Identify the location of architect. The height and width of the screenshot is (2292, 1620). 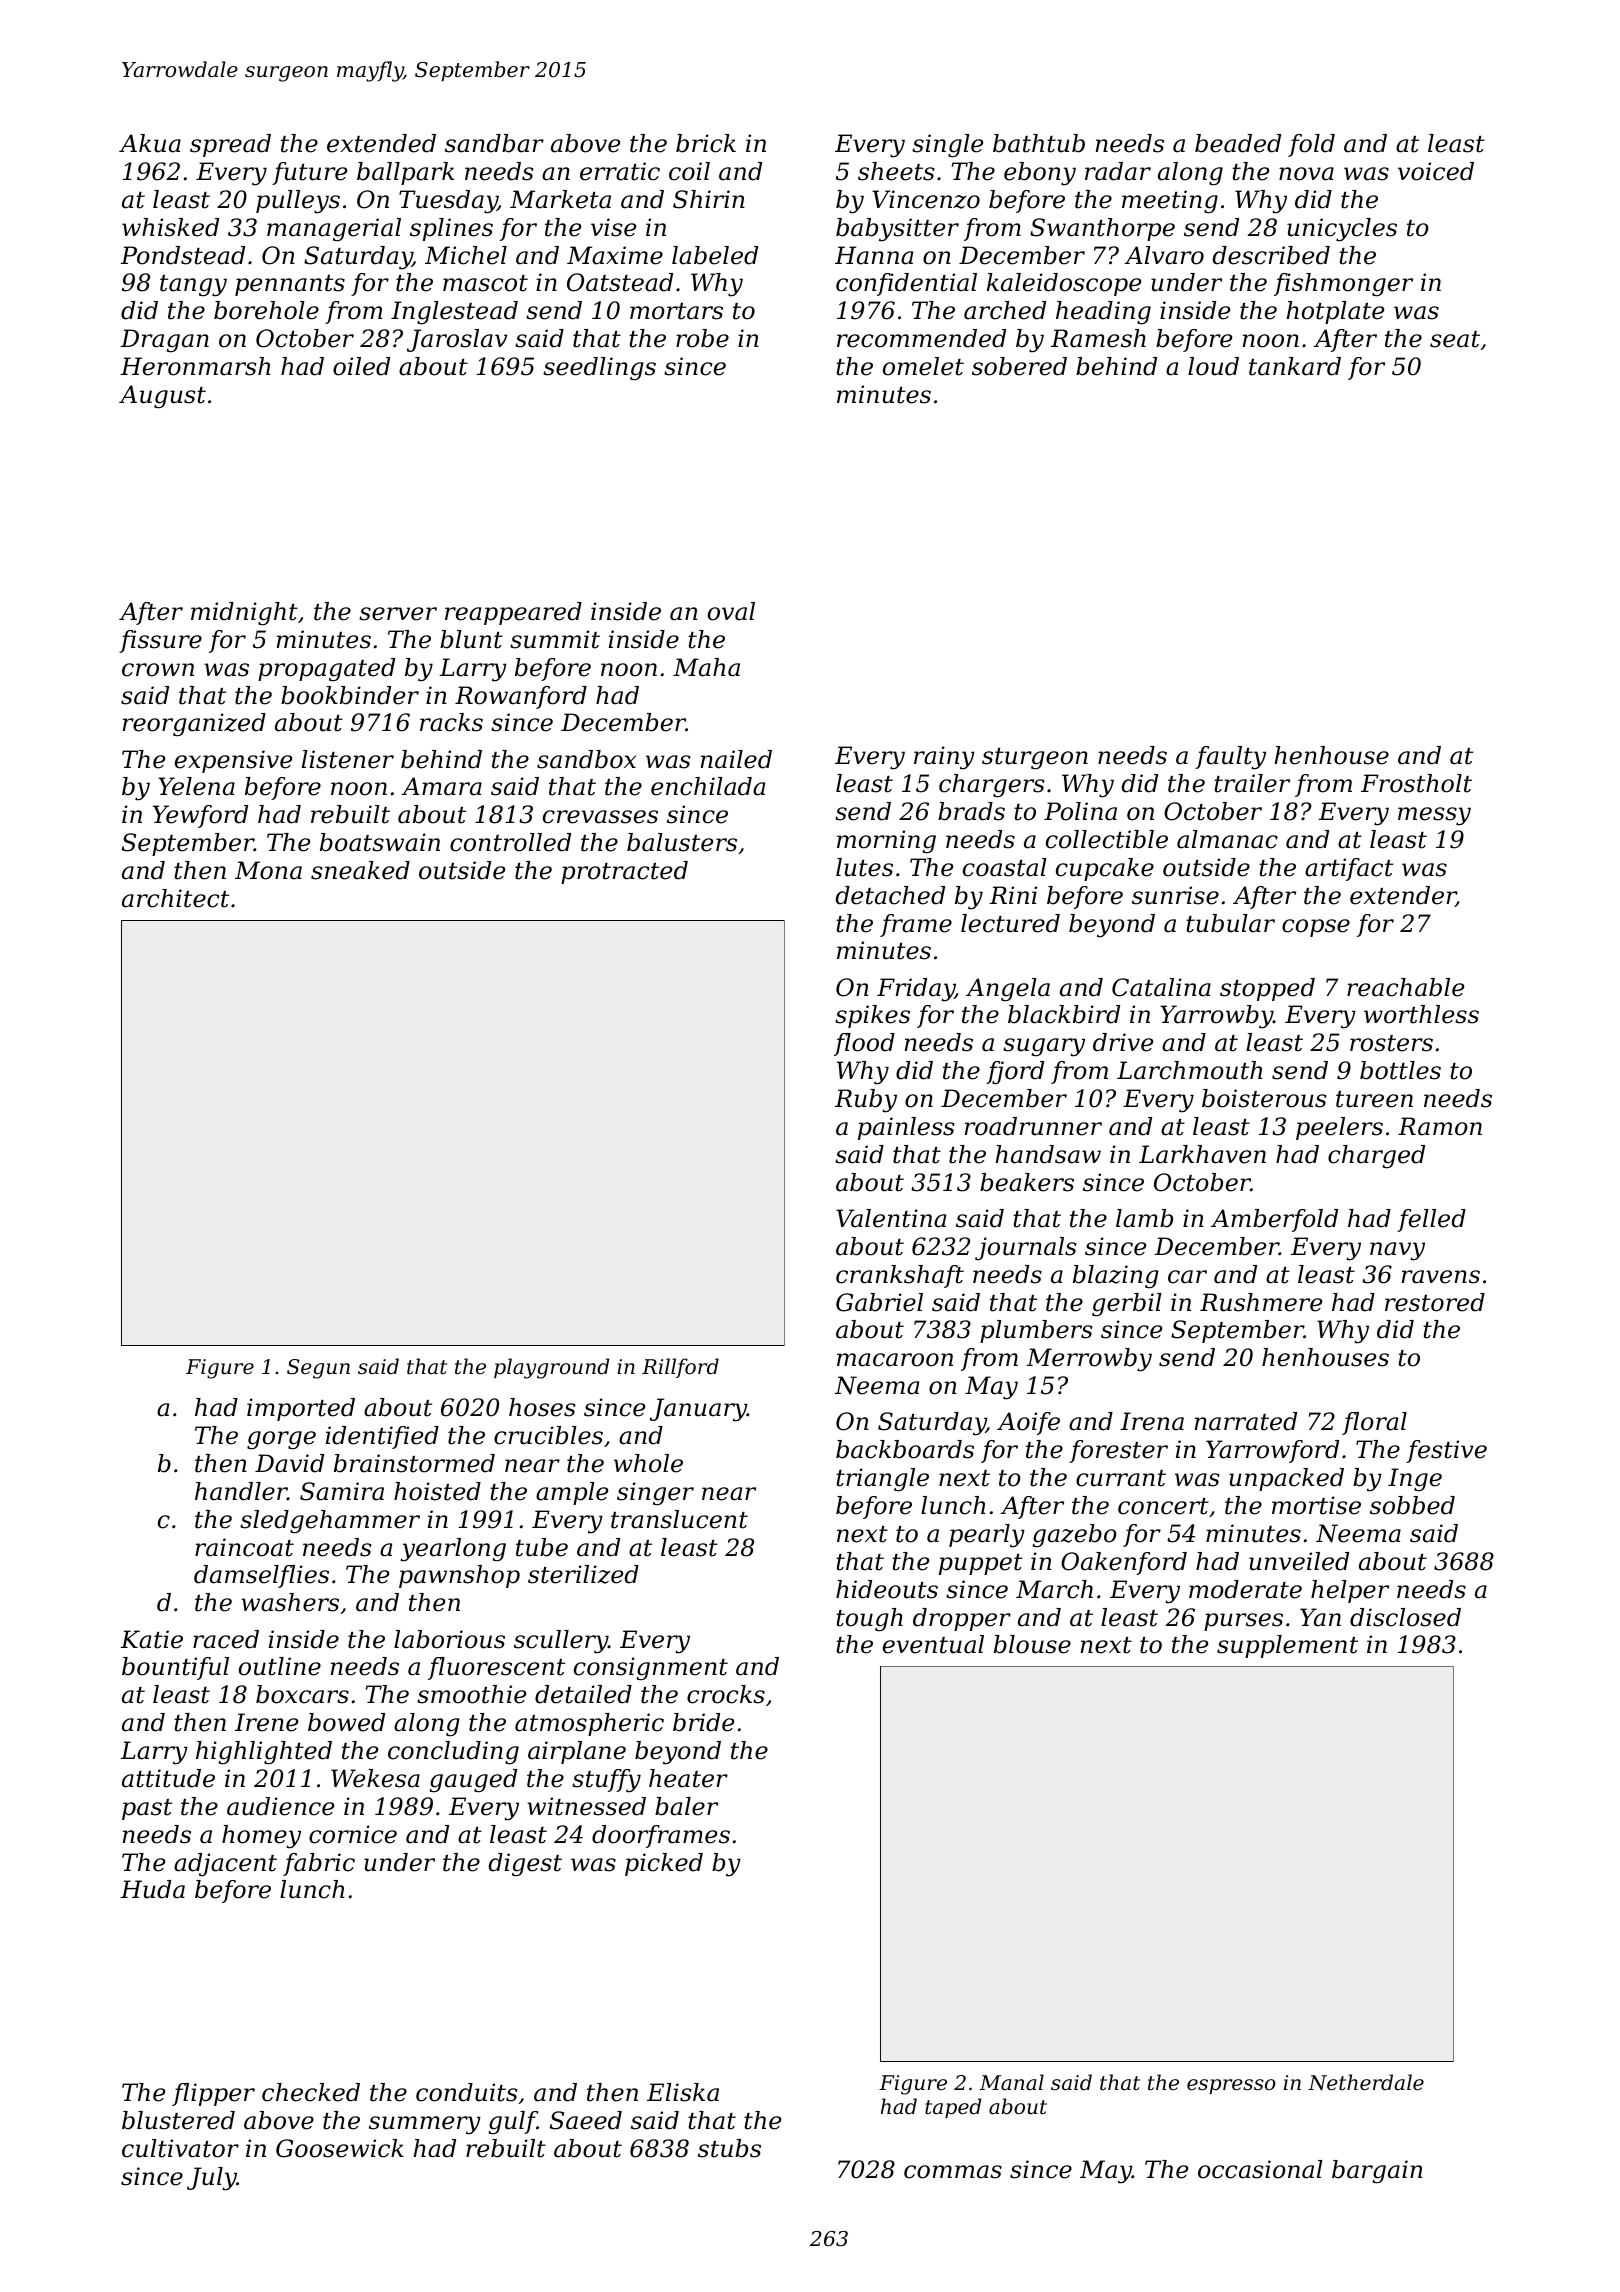
(175, 898).
